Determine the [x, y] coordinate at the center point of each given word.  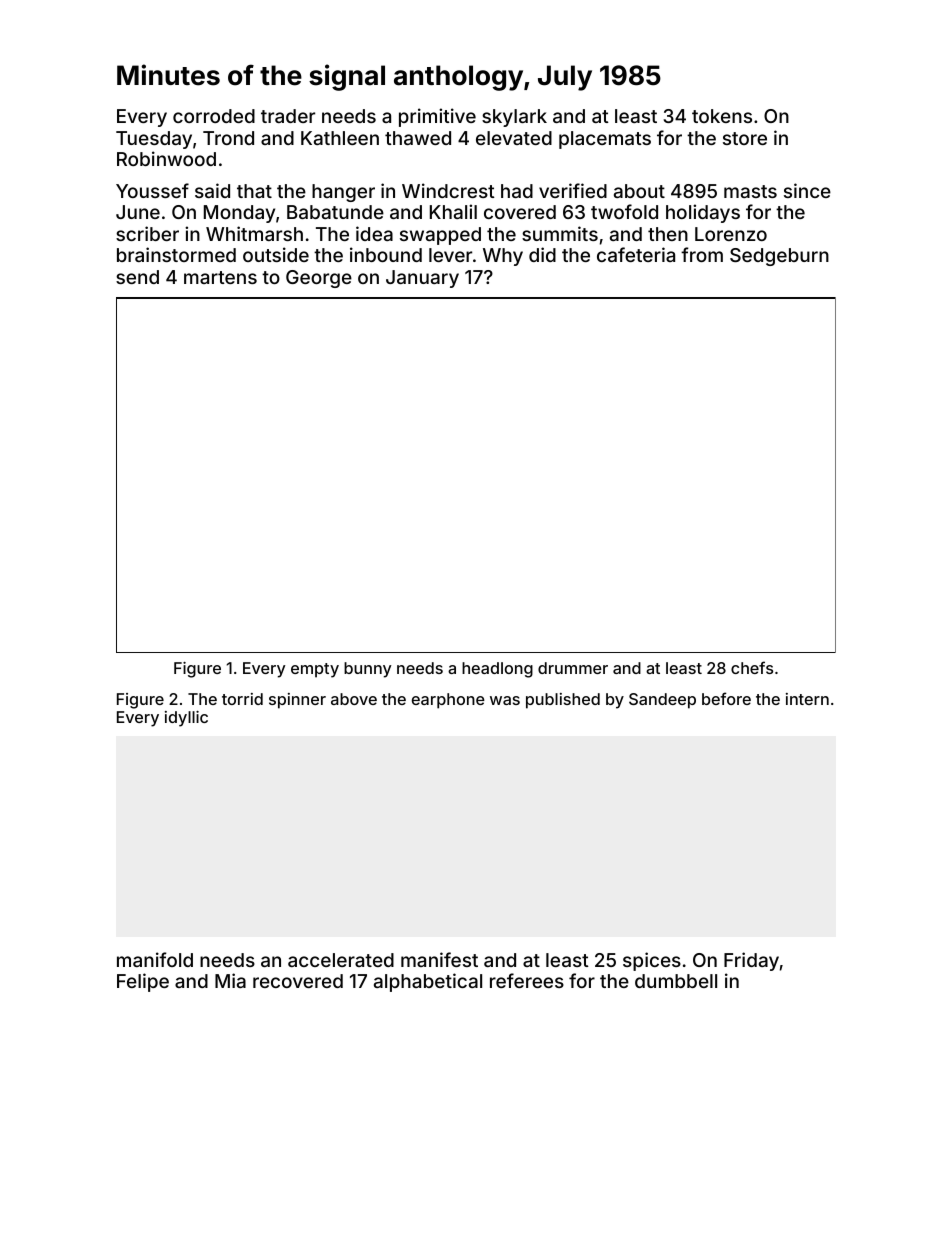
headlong [497, 670]
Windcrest [448, 190]
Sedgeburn [779, 257]
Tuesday [154, 140]
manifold [155, 959]
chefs [752, 667]
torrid [242, 699]
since [807, 190]
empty [315, 670]
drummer [573, 668]
